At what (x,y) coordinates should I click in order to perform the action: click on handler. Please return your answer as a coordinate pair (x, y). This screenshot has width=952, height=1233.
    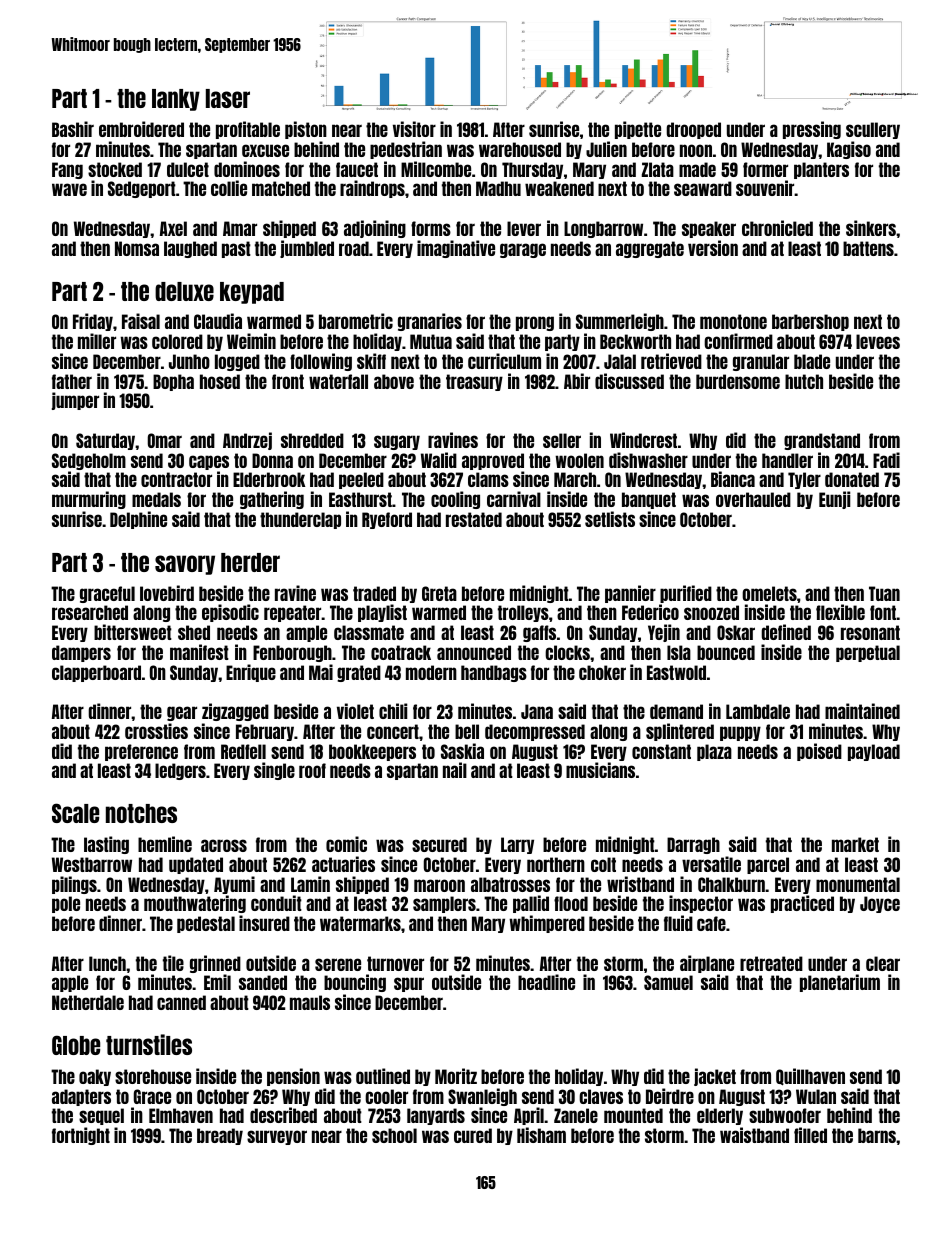
    Looking at the image, I should click on (787, 460).
